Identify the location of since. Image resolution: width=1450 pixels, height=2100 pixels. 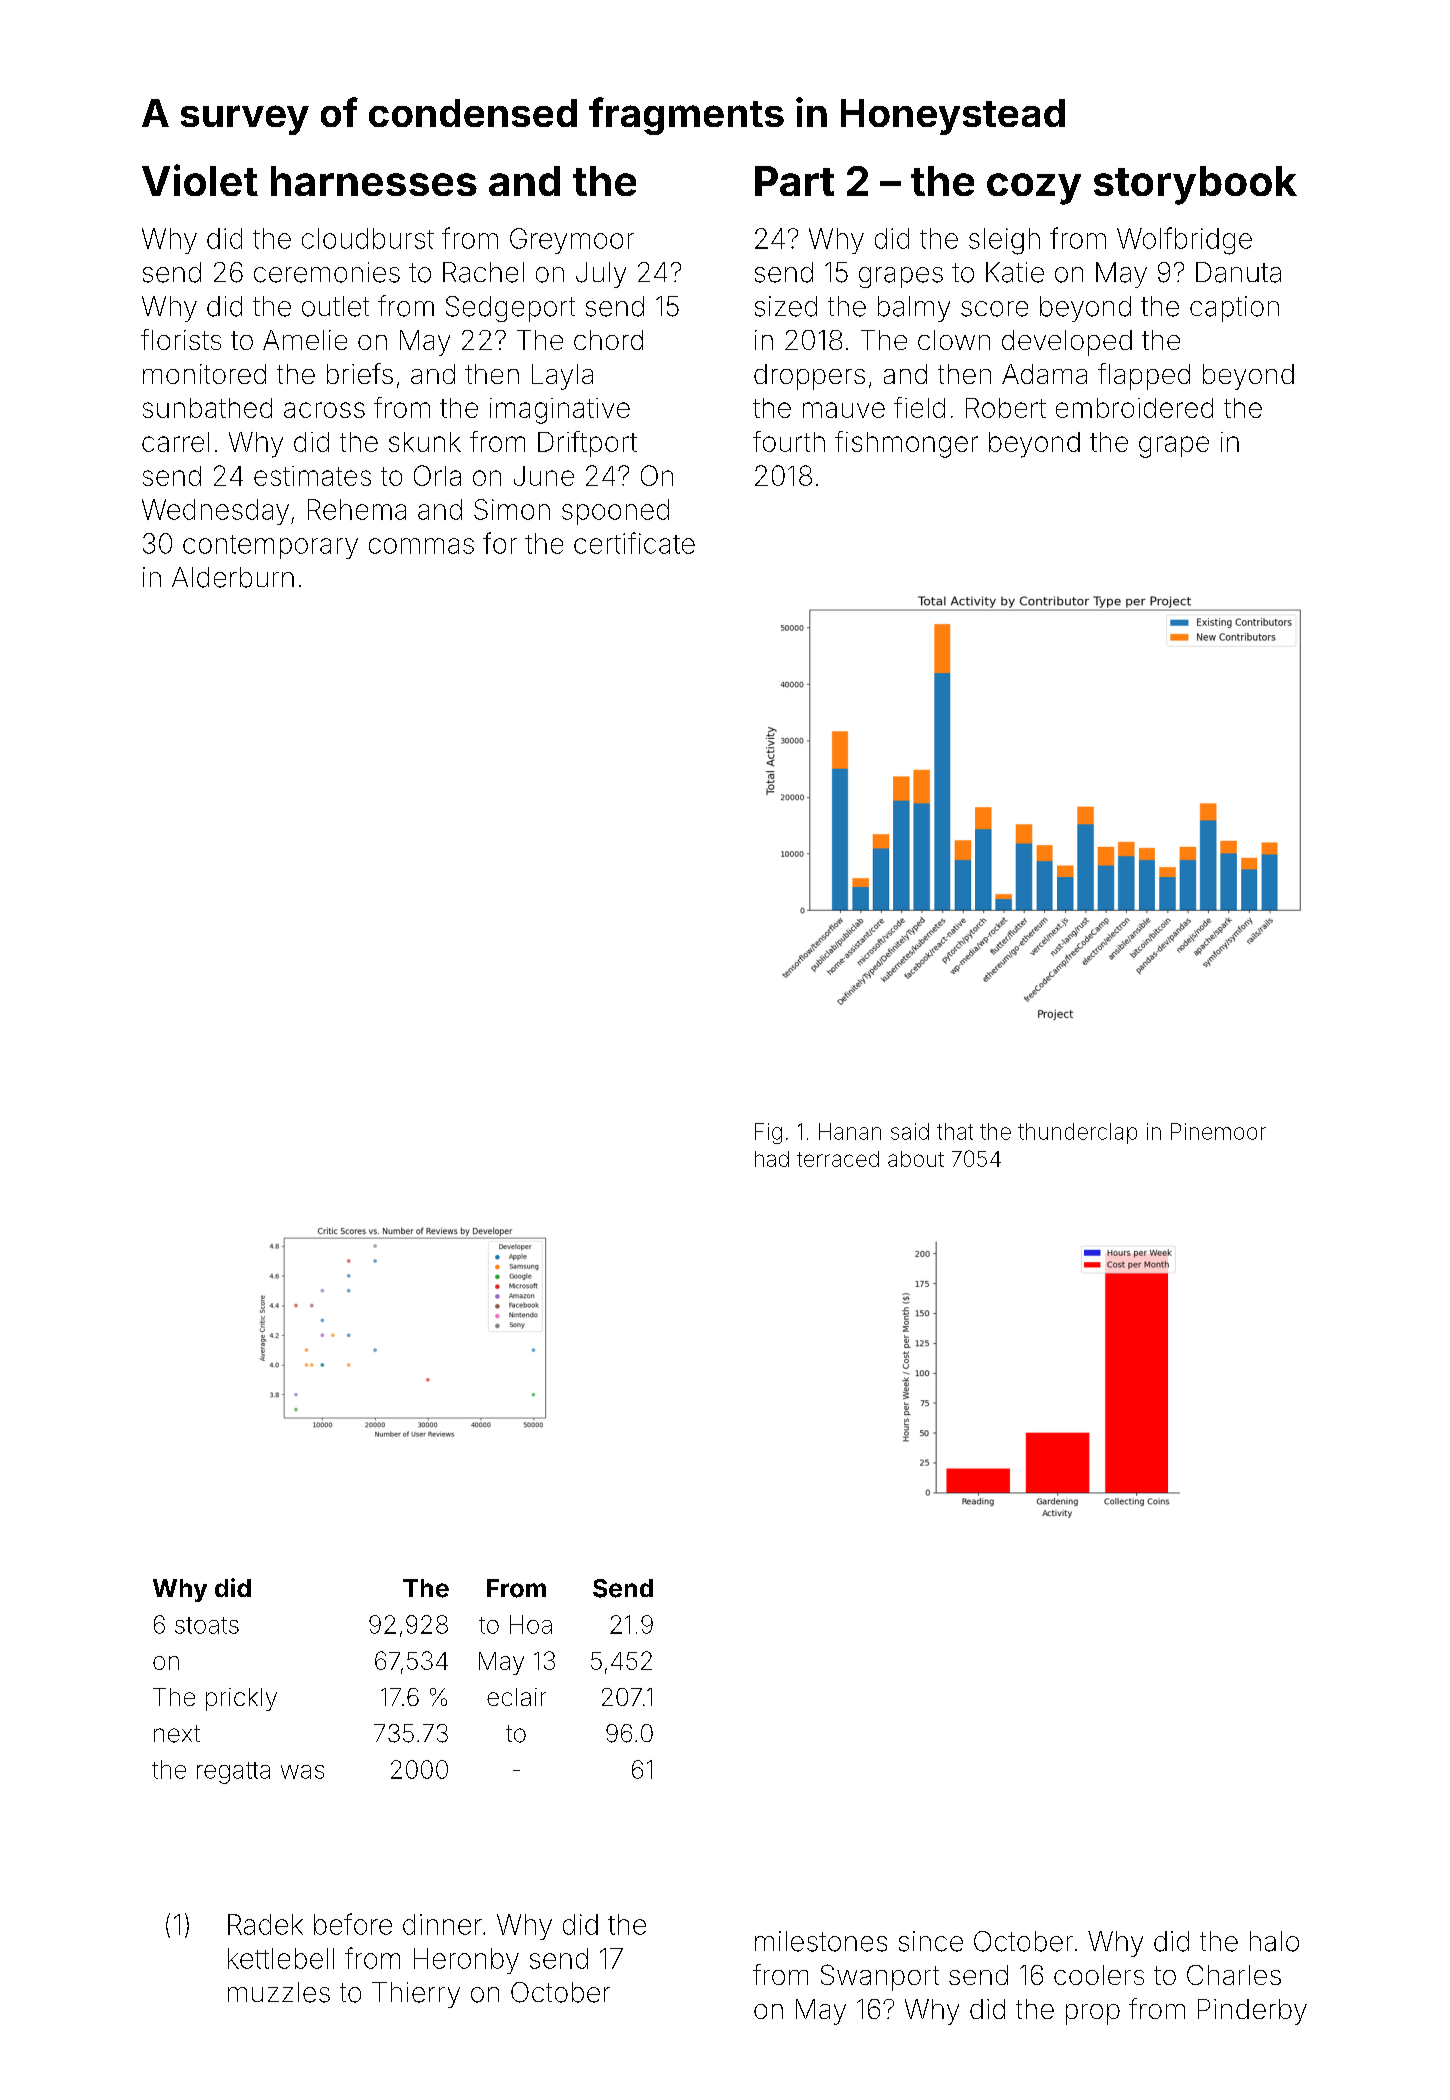
(931, 1941).
